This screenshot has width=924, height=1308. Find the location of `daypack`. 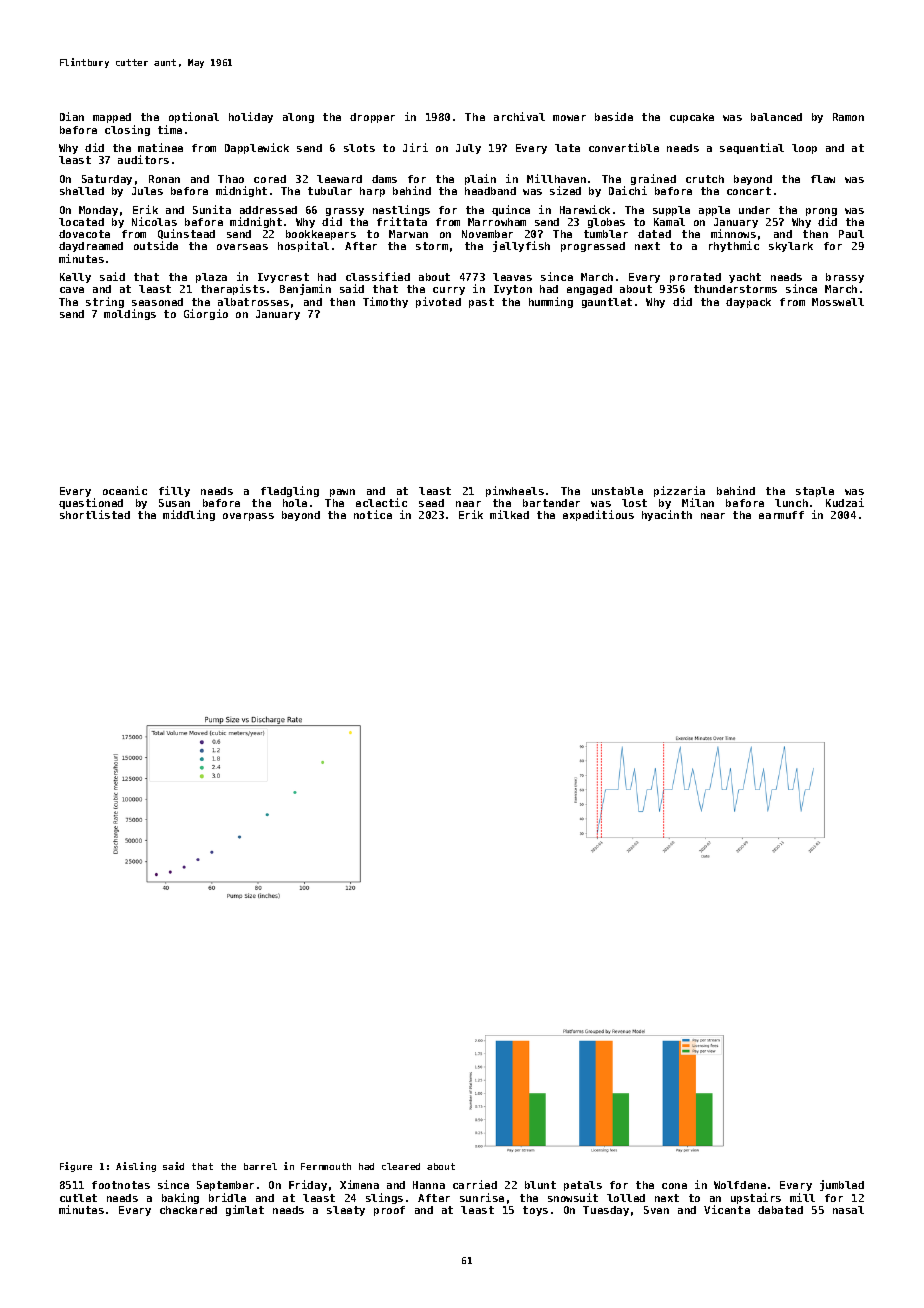

daypack is located at coordinates (748, 303).
